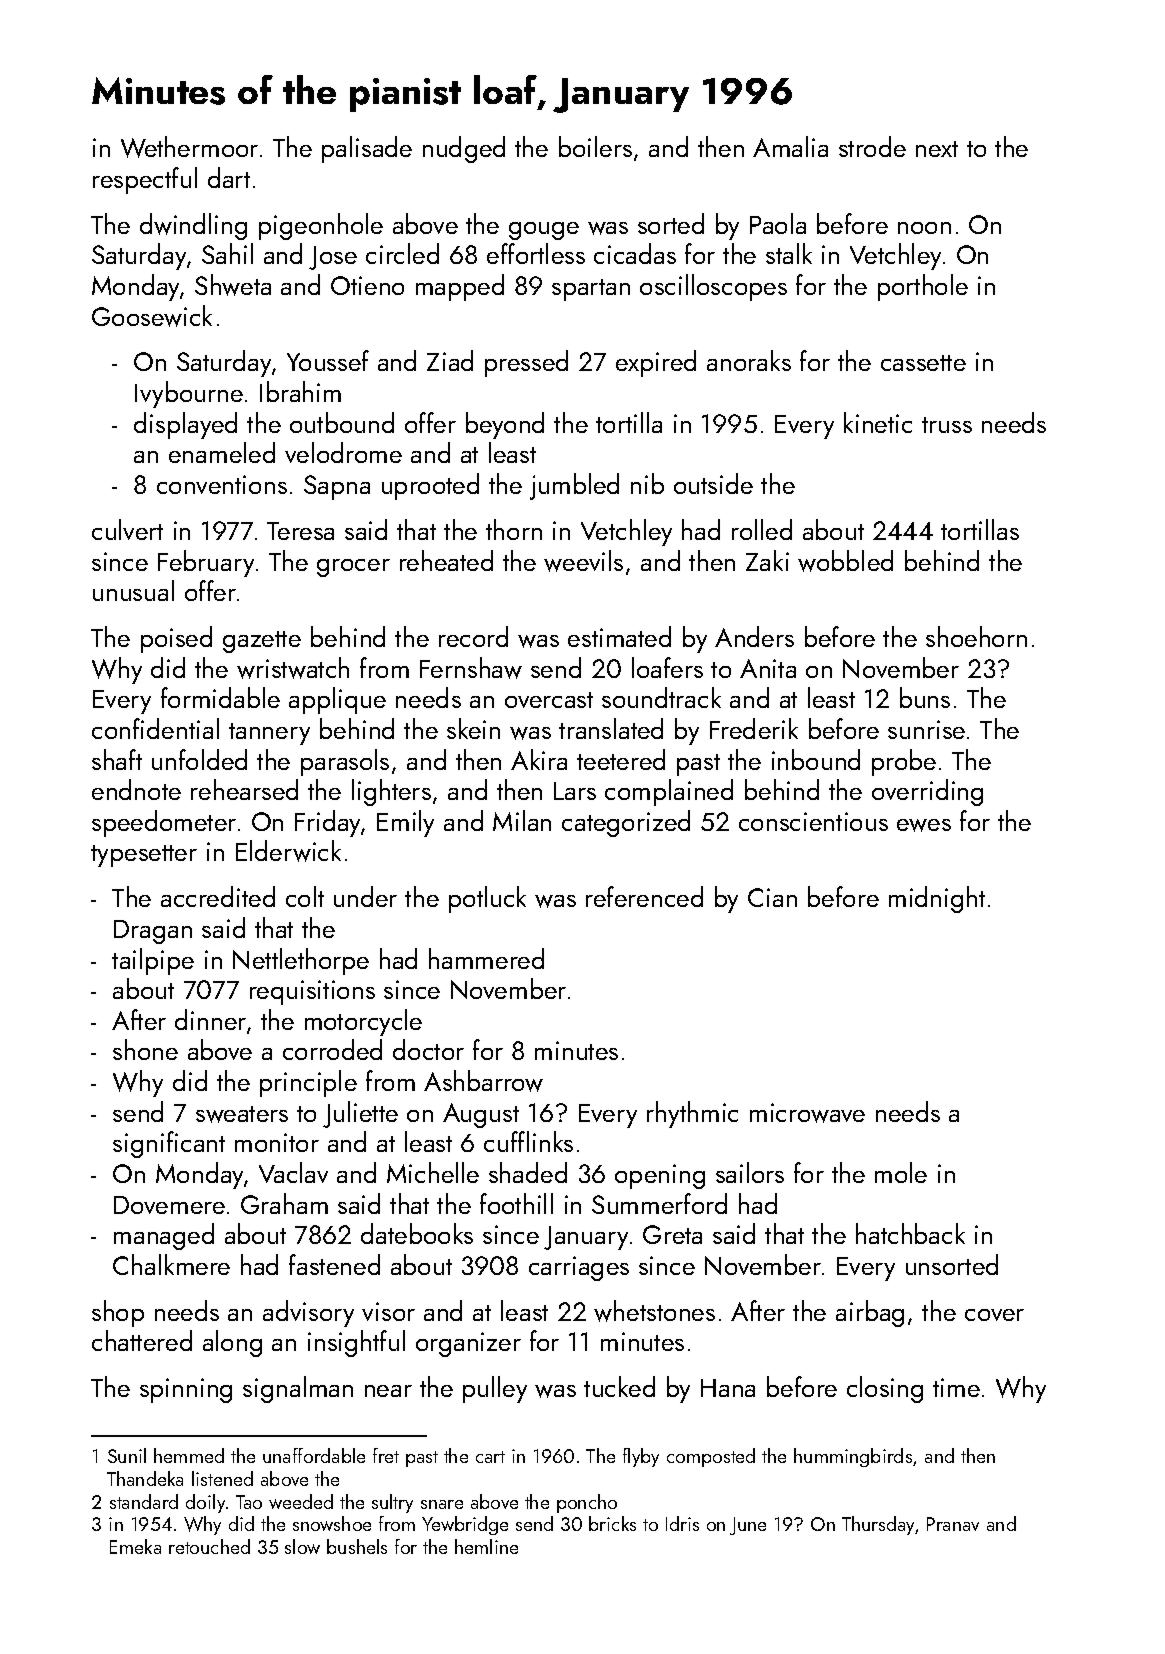 The width and height of the screenshot is (1165, 1654). Describe the element at coordinates (367, 149) in the screenshot. I see `palisade` at that location.
